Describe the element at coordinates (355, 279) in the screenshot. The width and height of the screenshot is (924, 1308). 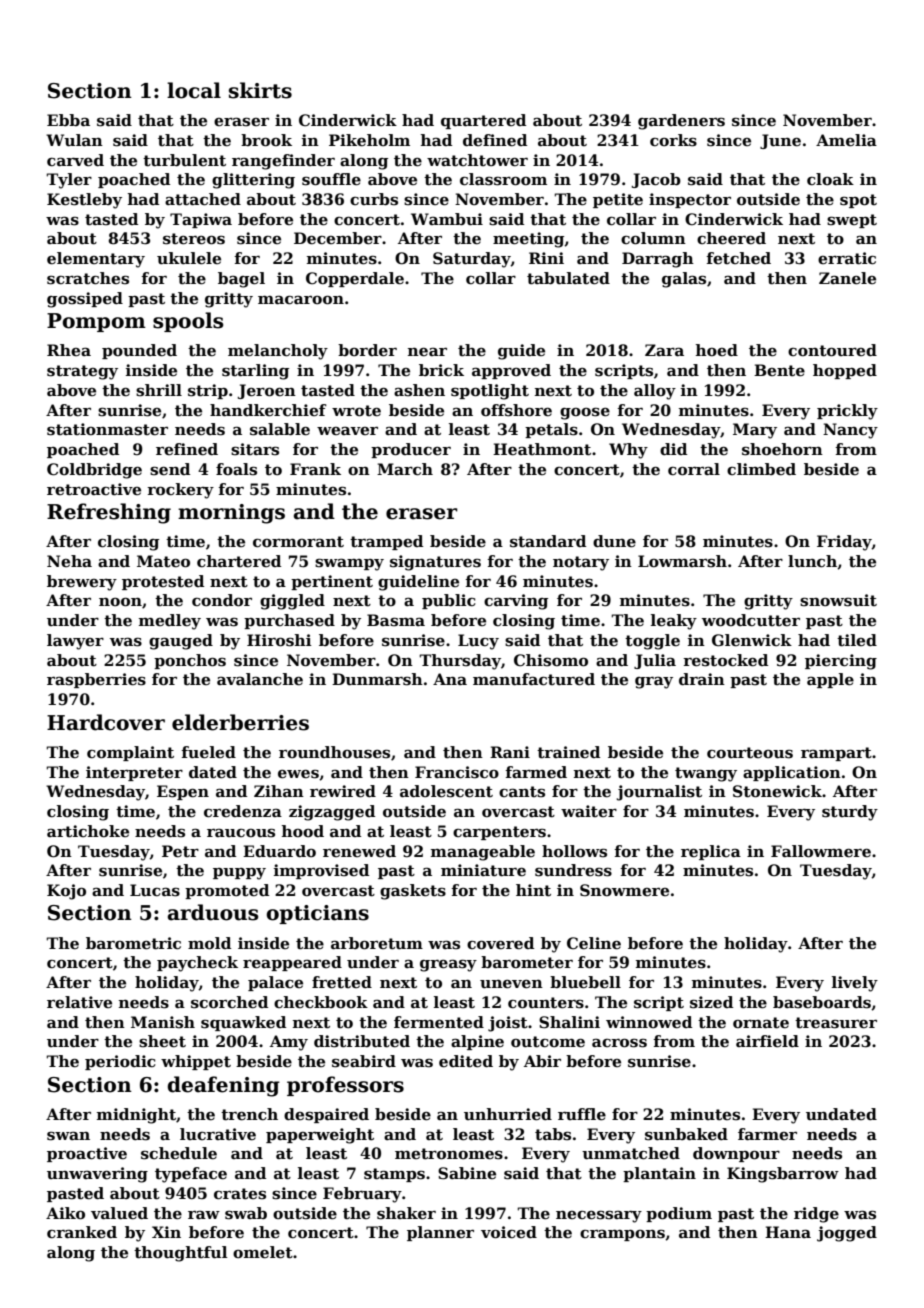
I see `Copperdale` at that location.
